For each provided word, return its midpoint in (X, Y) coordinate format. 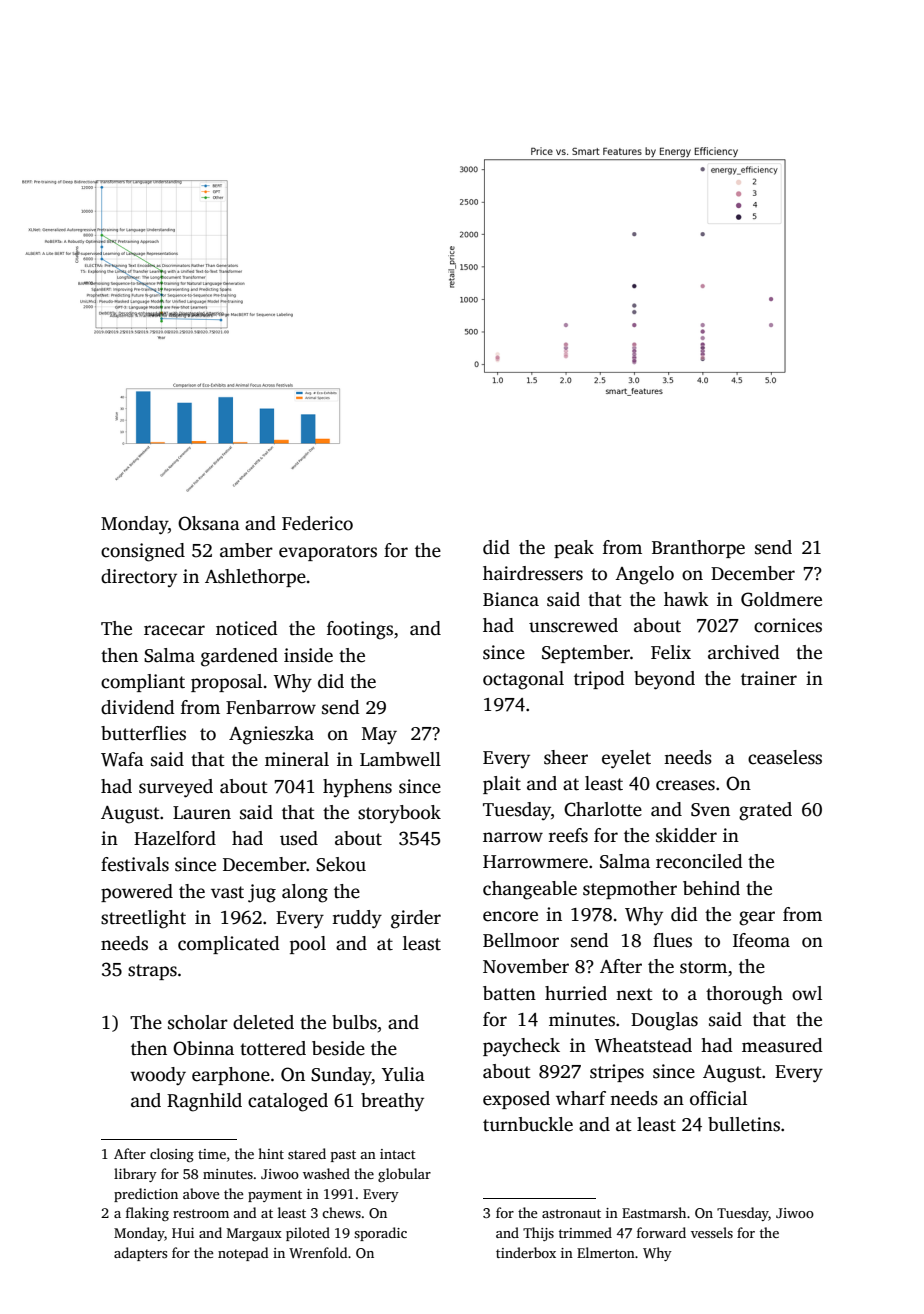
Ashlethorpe (255, 578)
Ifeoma (761, 940)
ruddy (357, 919)
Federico (317, 523)
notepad (243, 1254)
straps (152, 972)
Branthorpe (698, 549)
